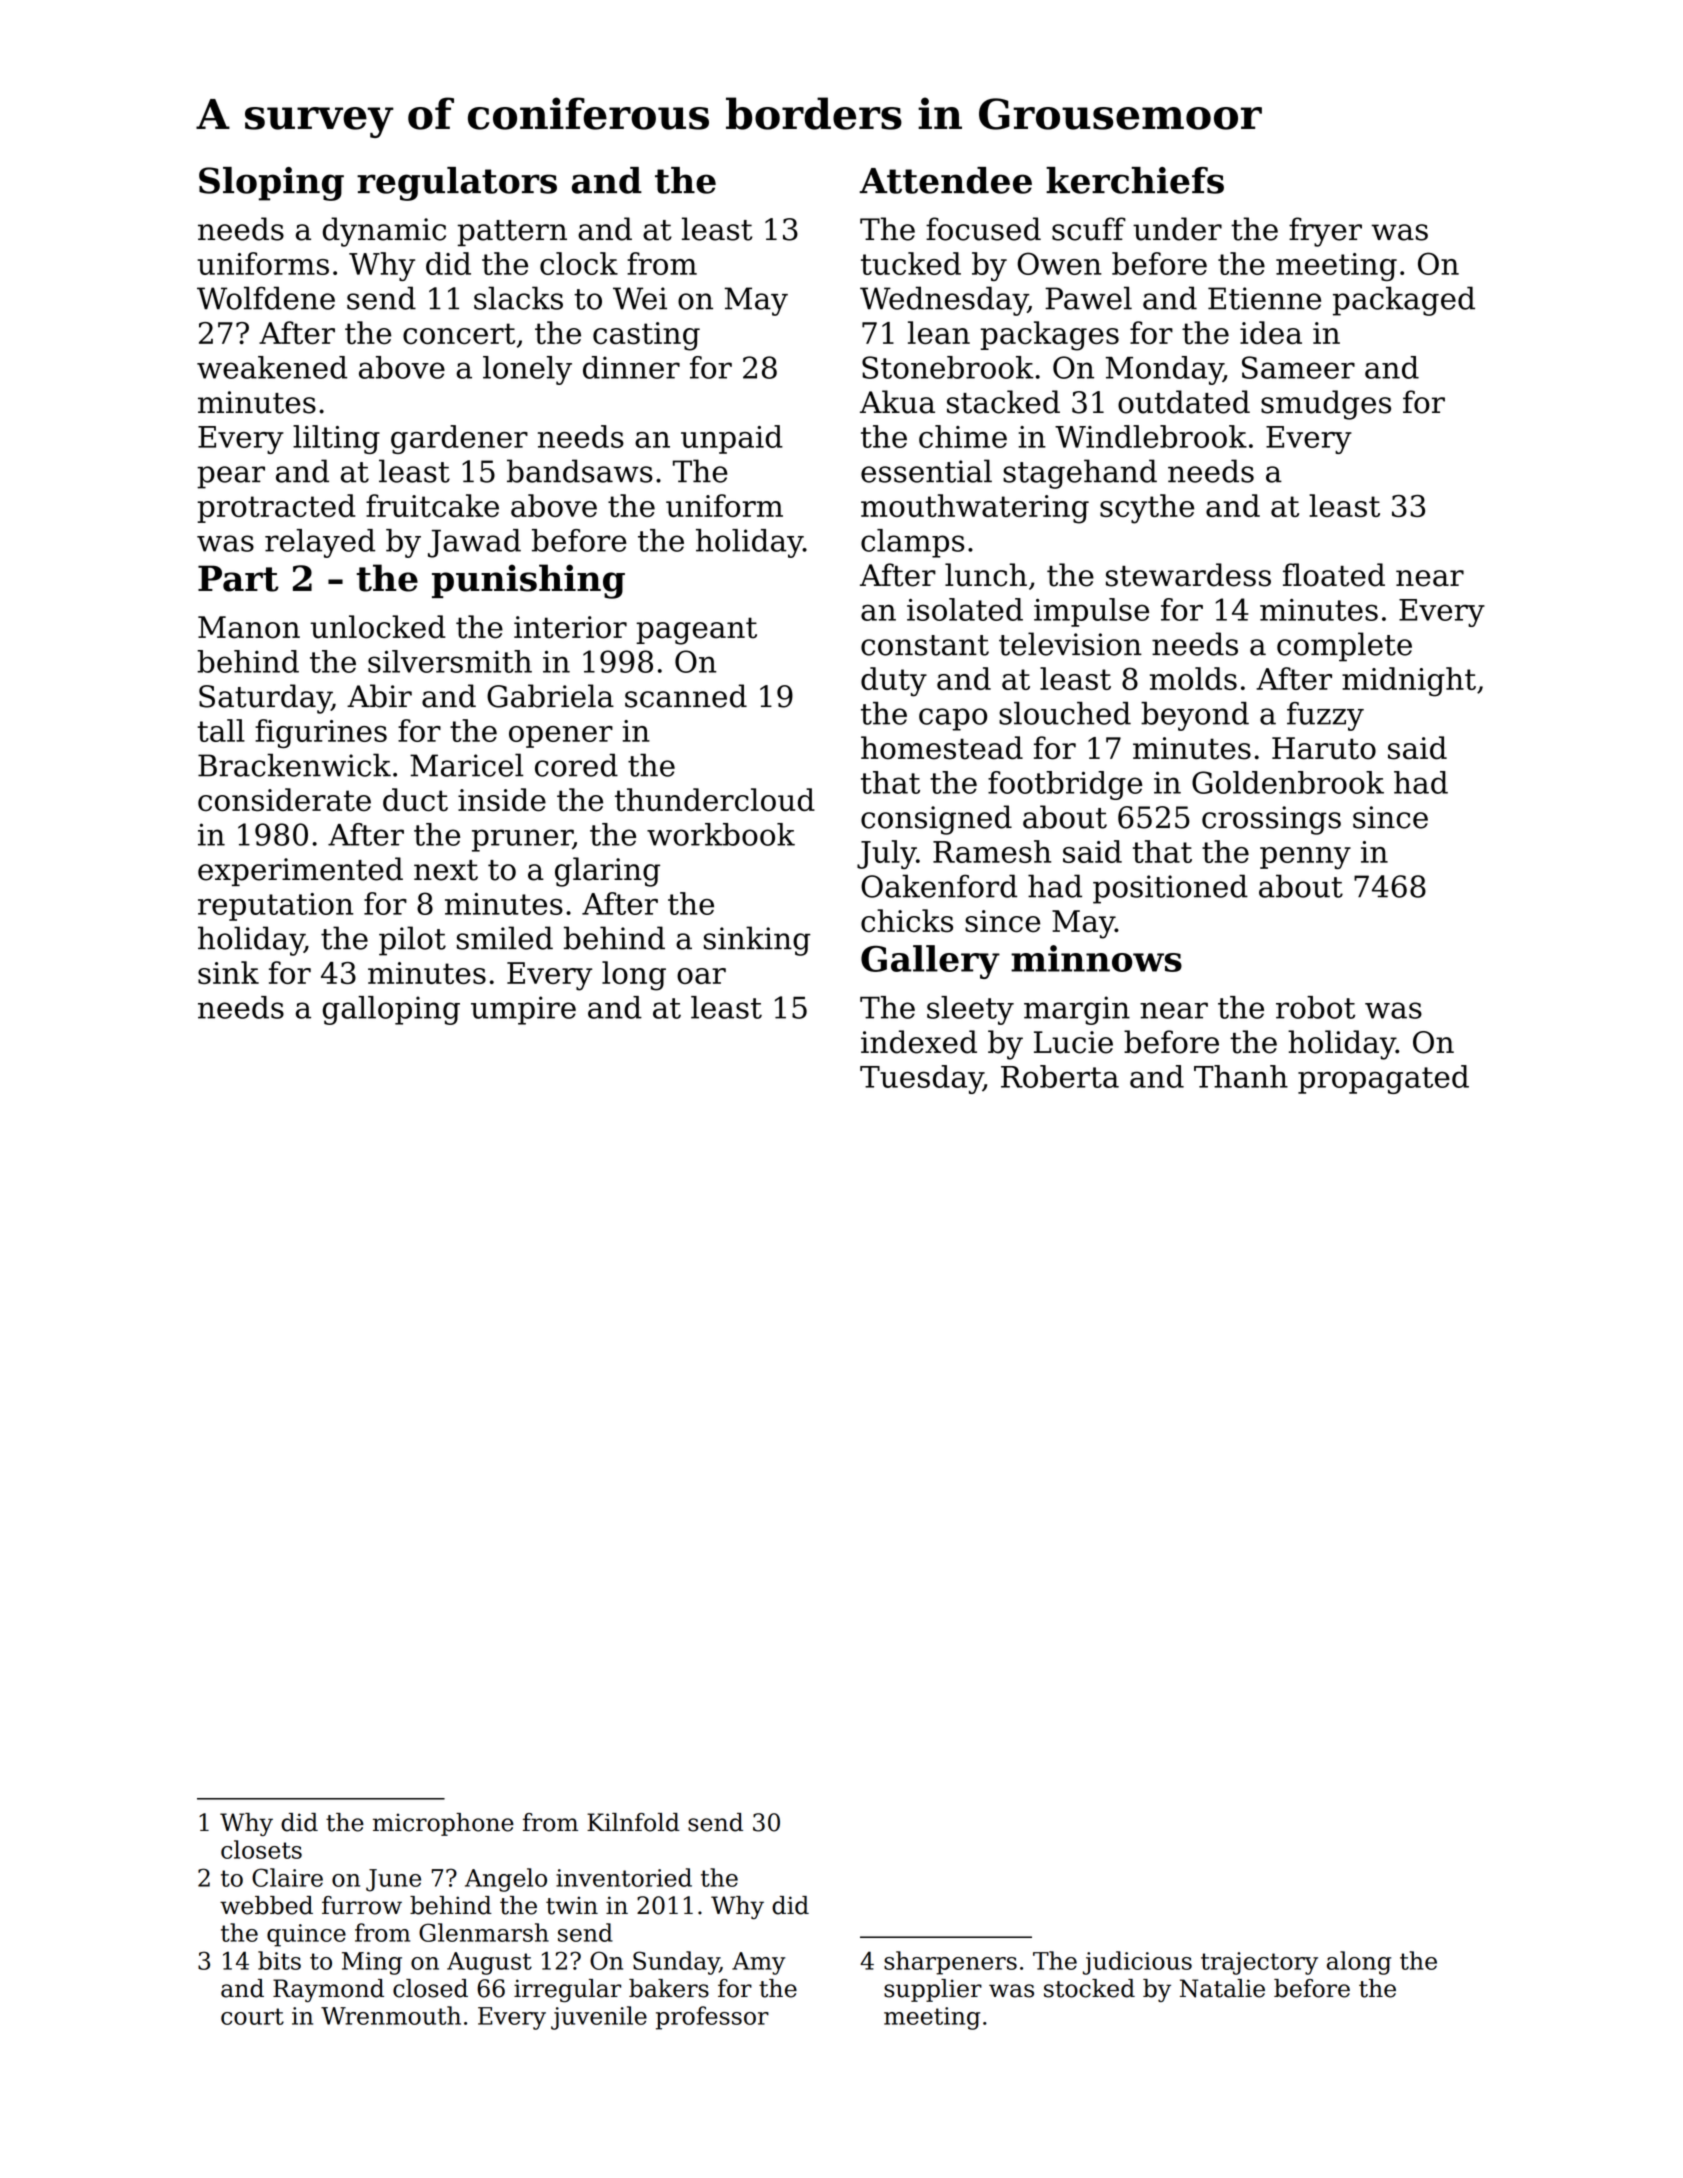  I want to click on regulators, so click(457, 184).
